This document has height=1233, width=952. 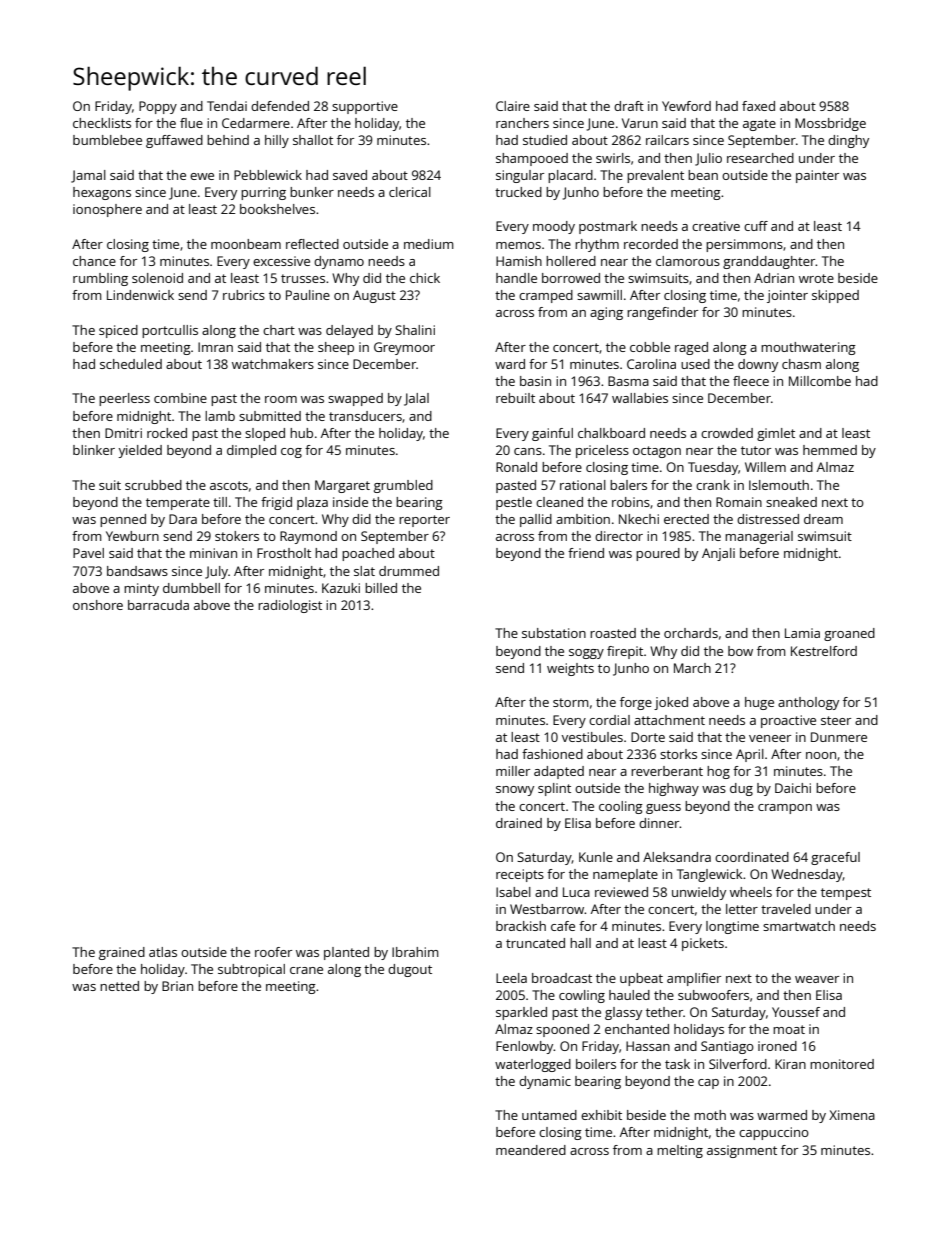 What do you see at coordinates (364, 571) in the document?
I see `slat` at bounding box center [364, 571].
